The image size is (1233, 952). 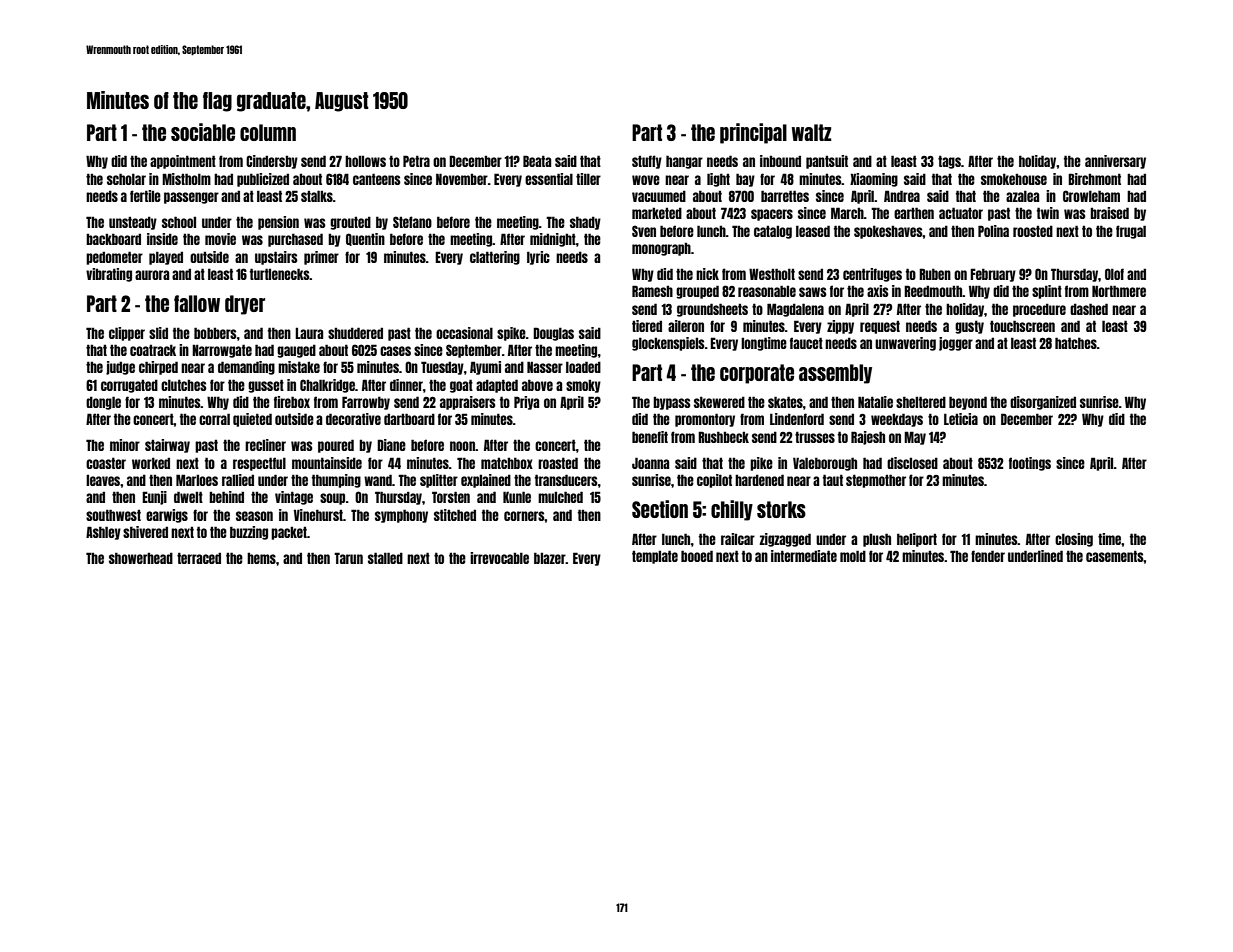 What do you see at coordinates (245, 305) in the page?
I see `dryer` at bounding box center [245, 305].
